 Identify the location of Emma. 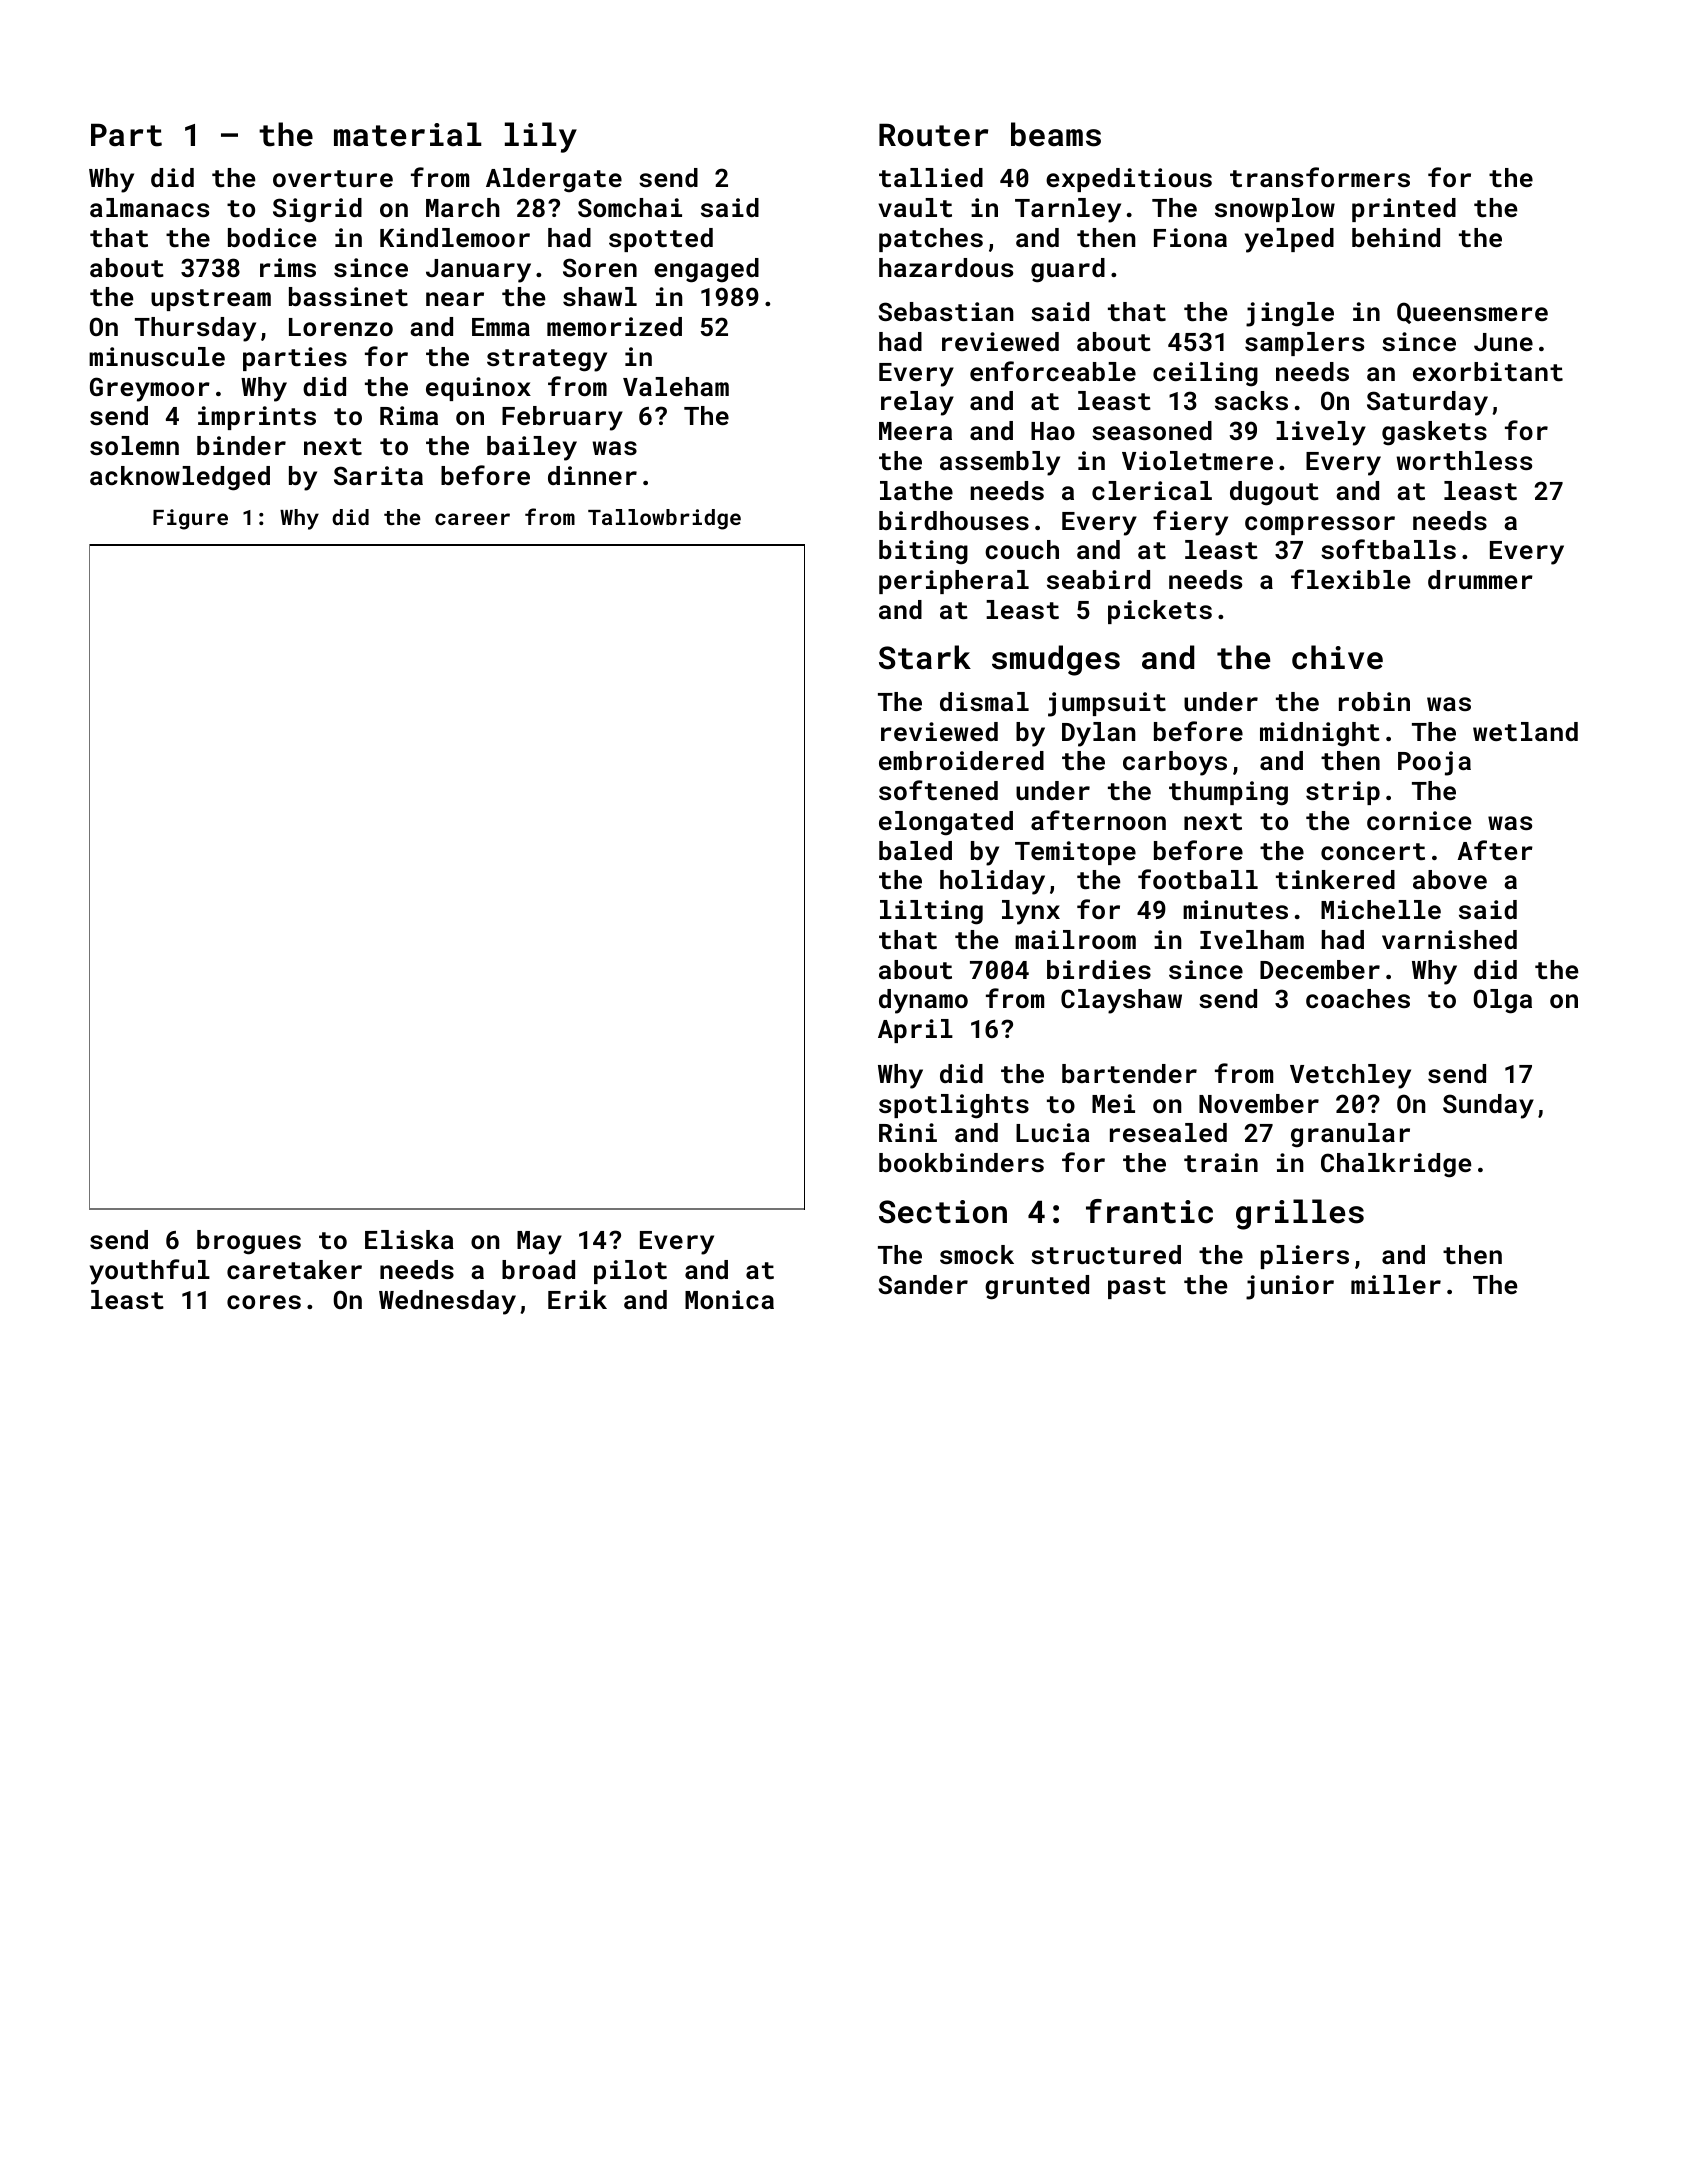
(501, 327).
